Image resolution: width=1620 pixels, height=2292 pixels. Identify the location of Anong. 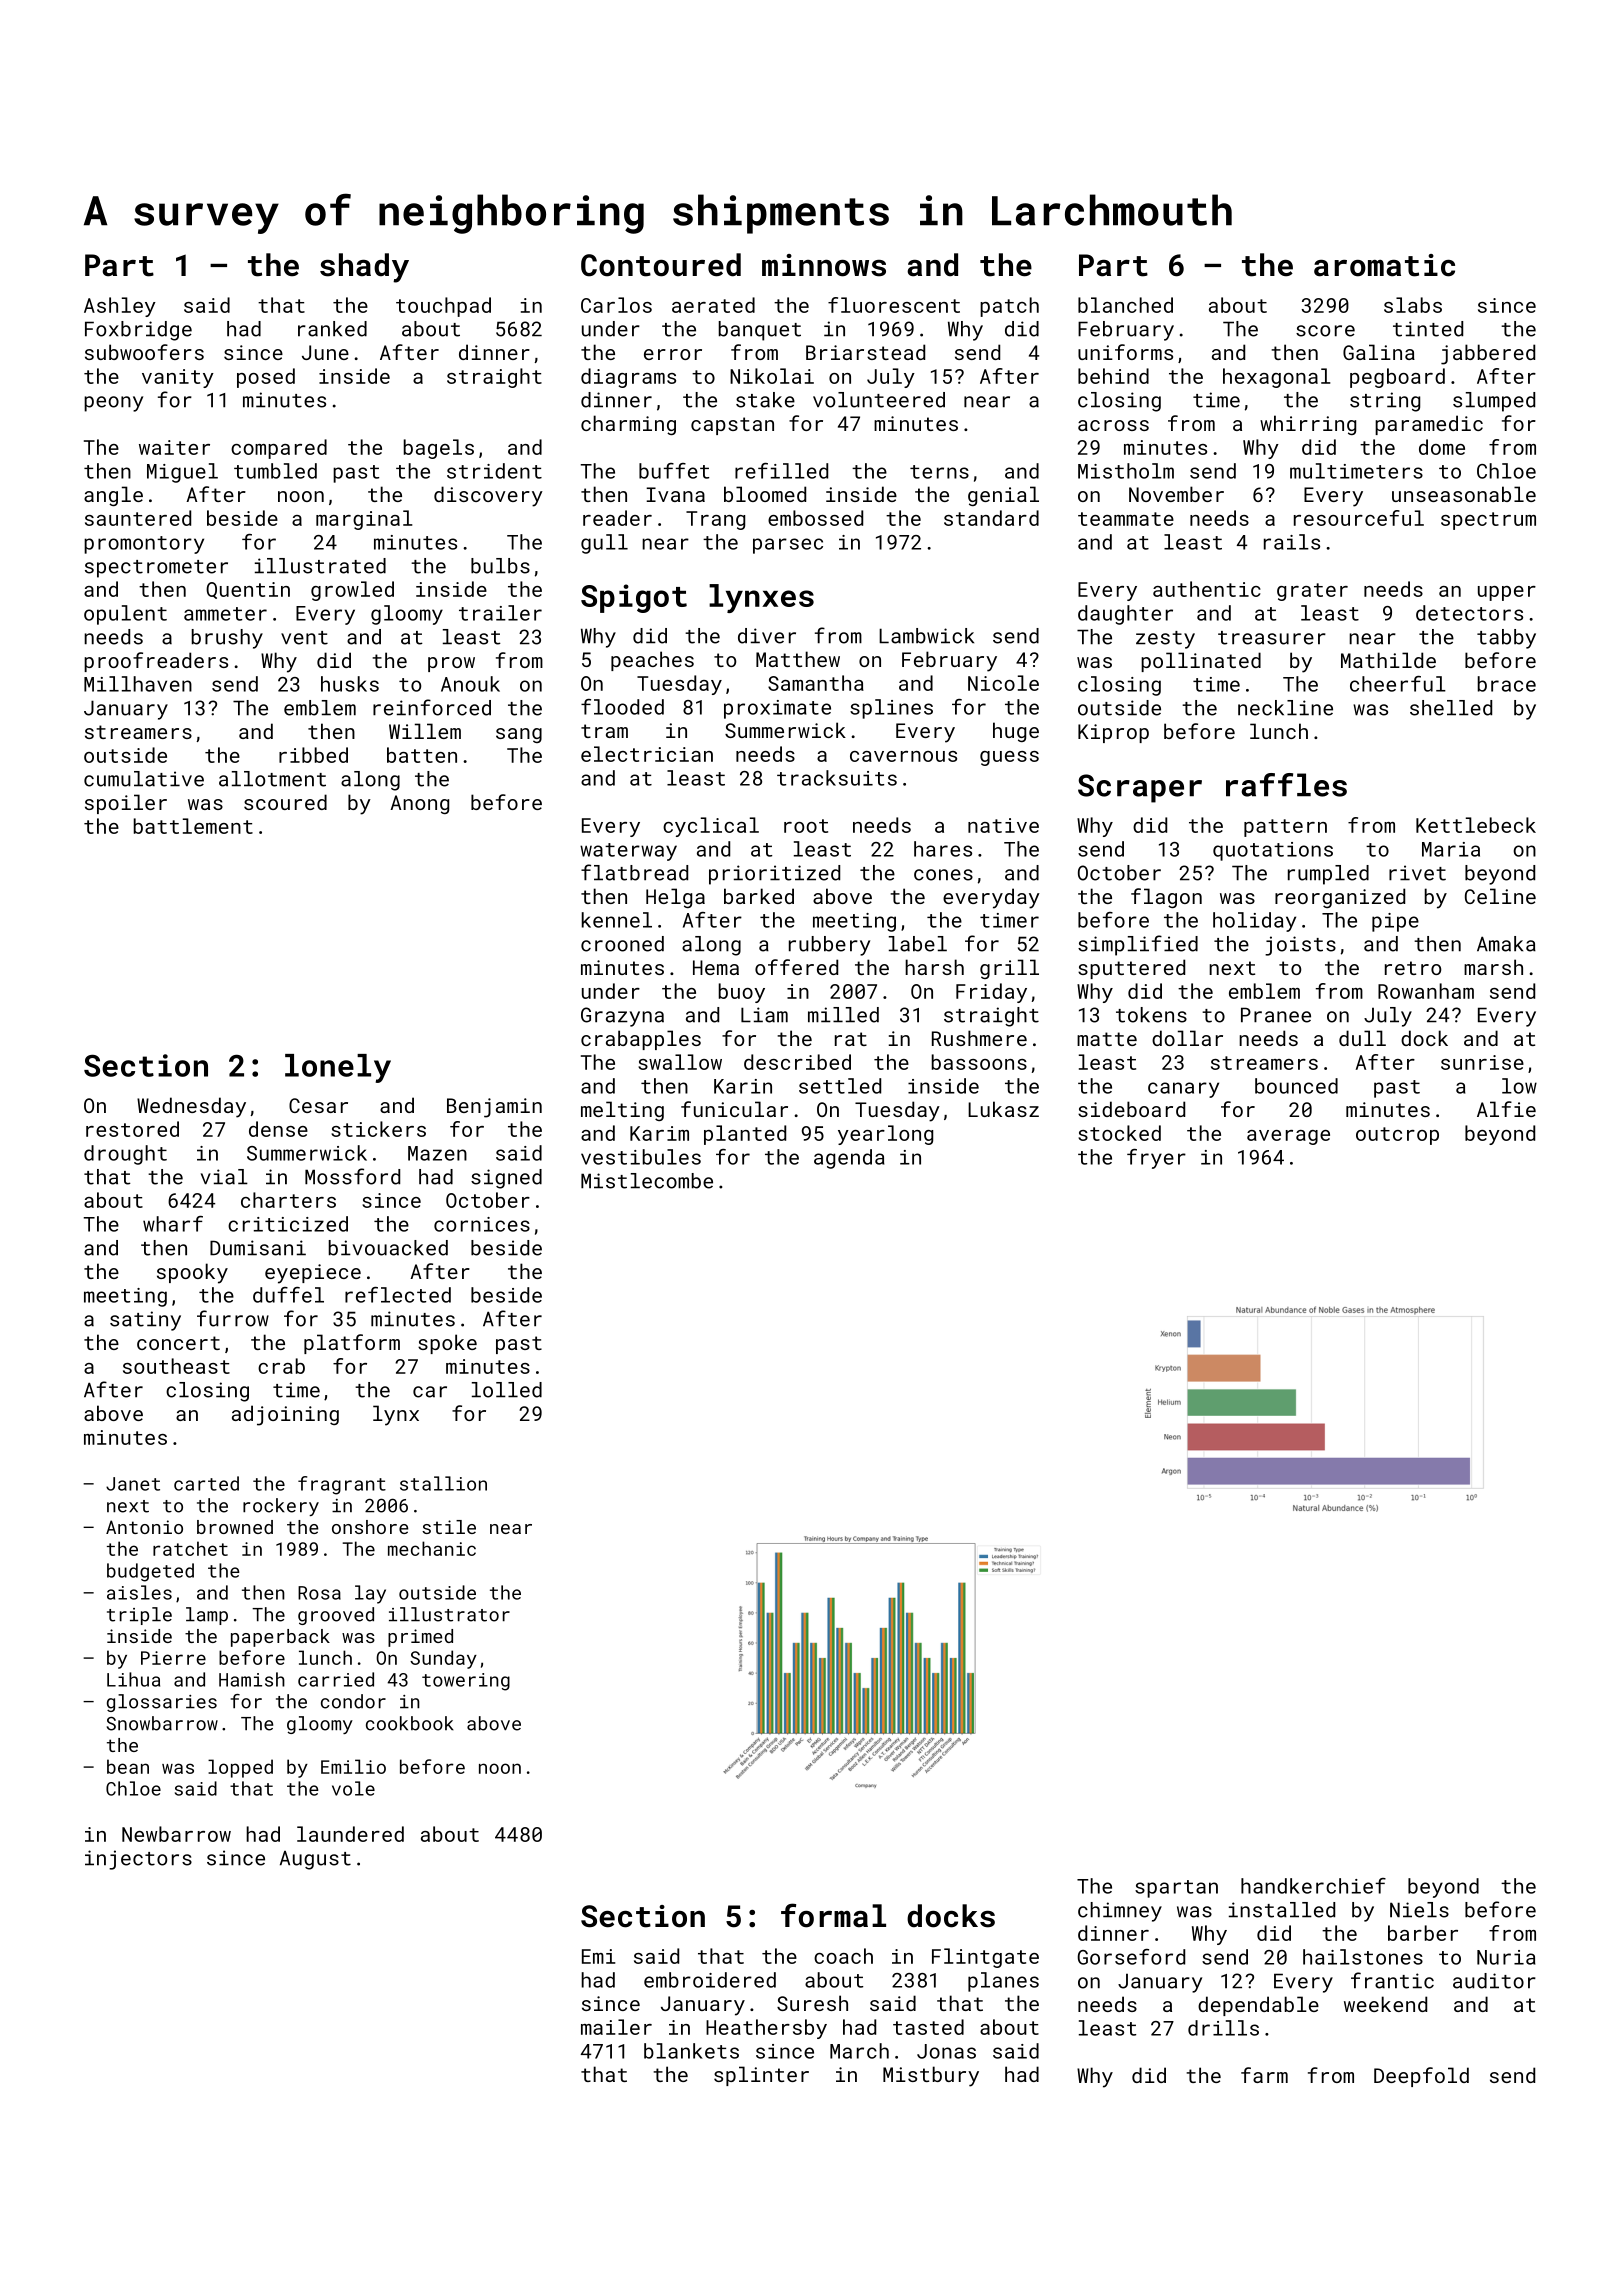
(419, 804).
